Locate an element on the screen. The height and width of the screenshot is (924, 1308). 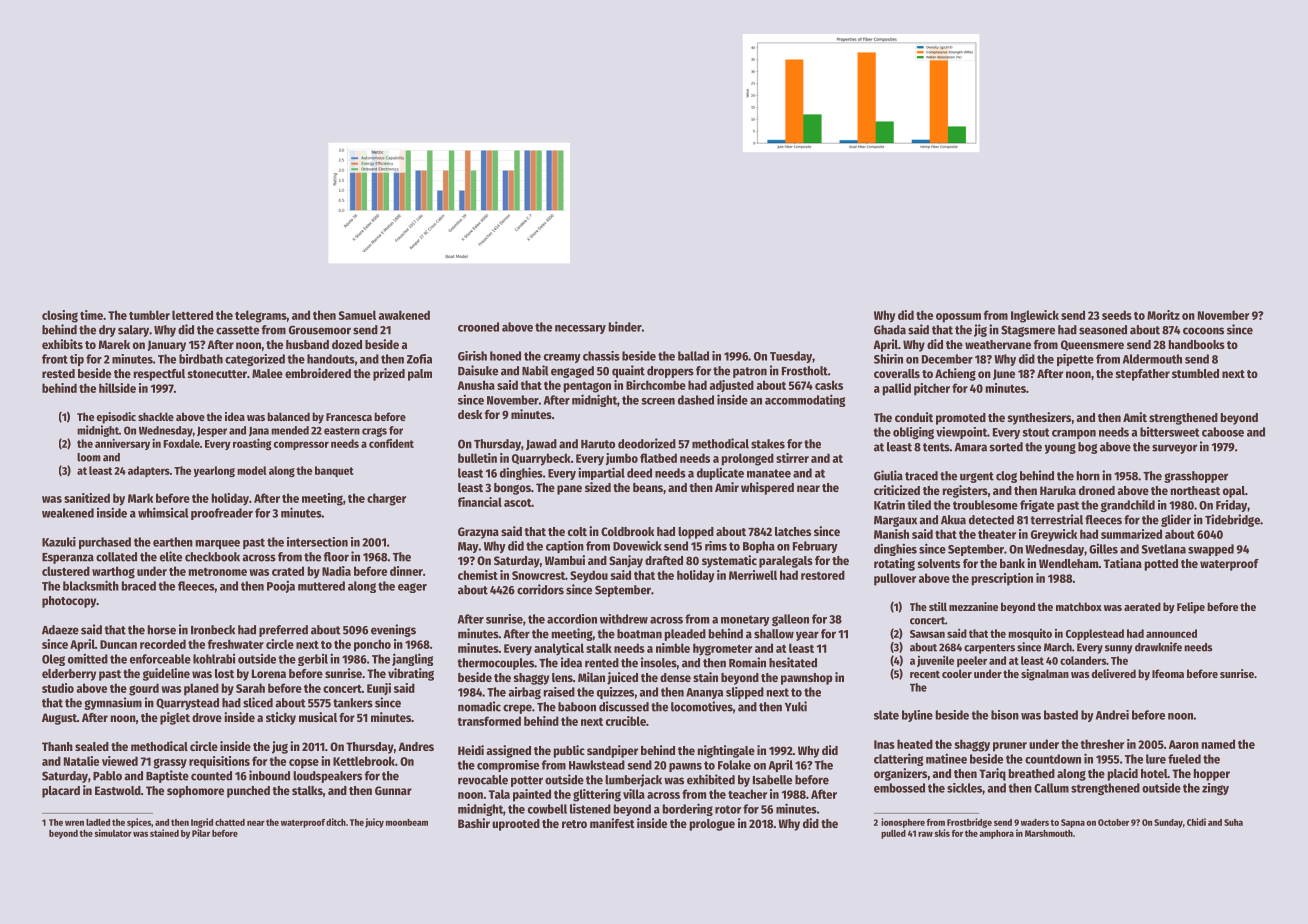
clustered is located at coordinates (66, 571).
